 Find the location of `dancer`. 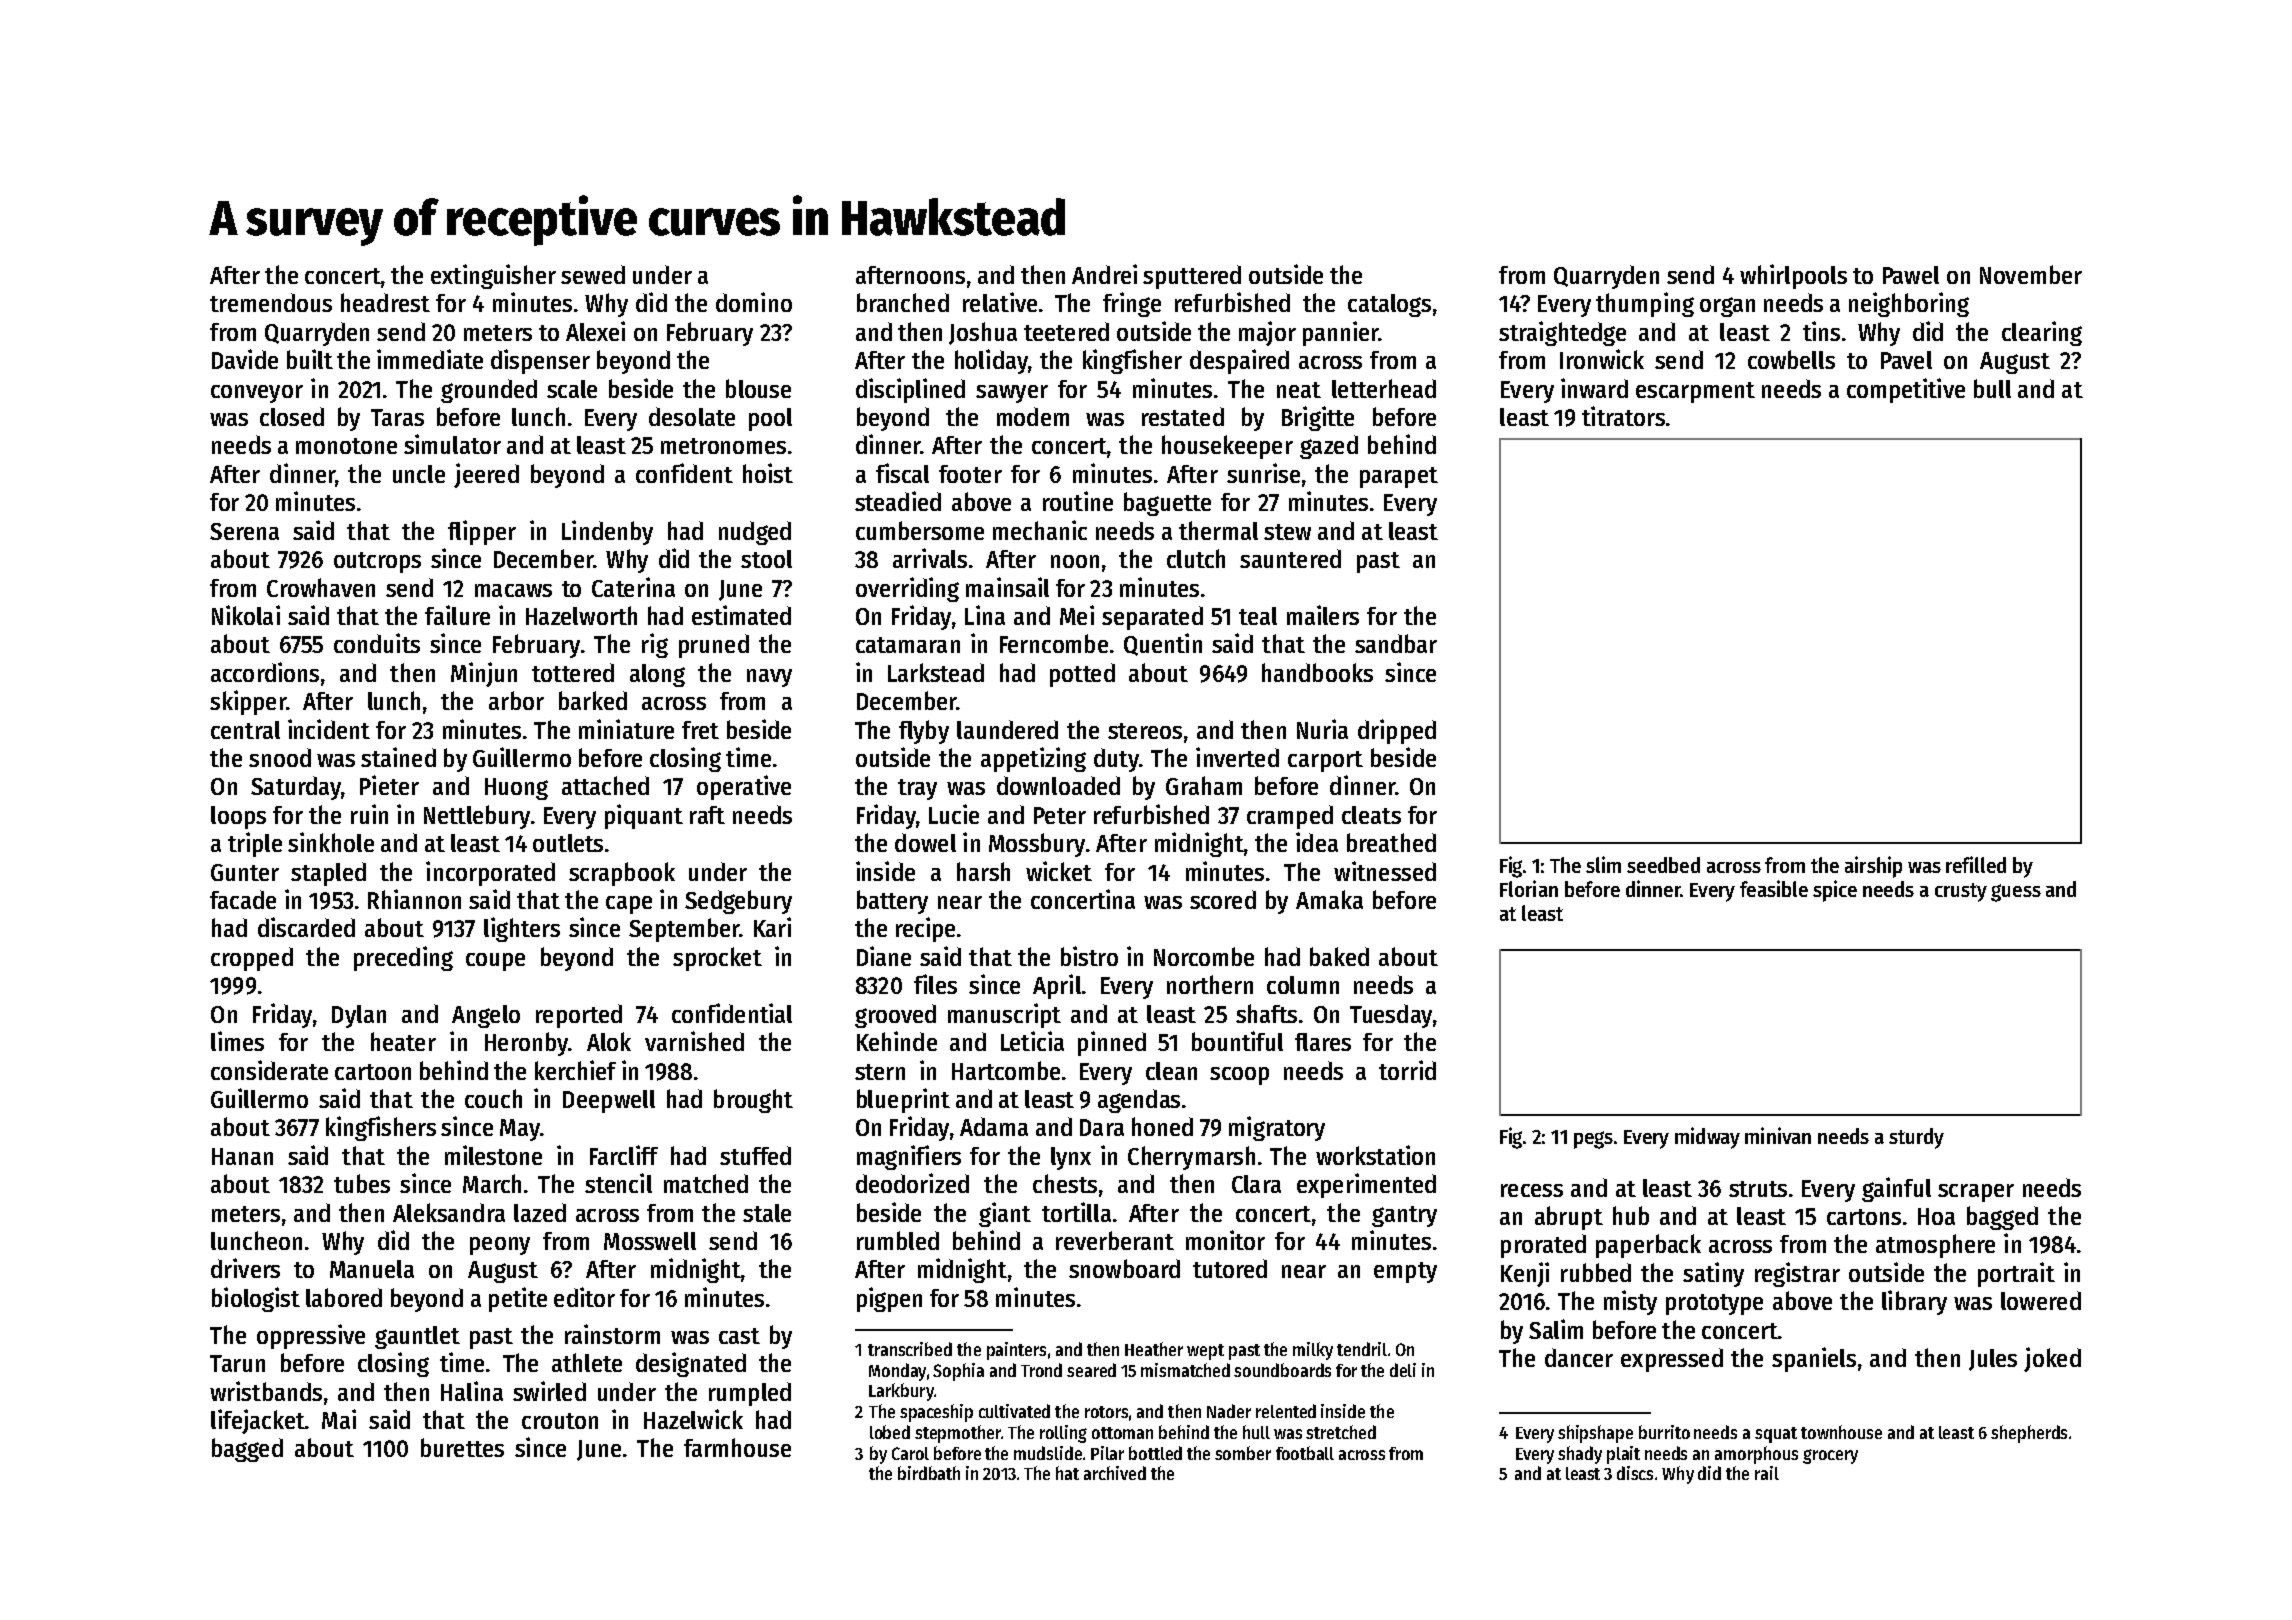

dancer is located at coordinates (1579, 1357).
